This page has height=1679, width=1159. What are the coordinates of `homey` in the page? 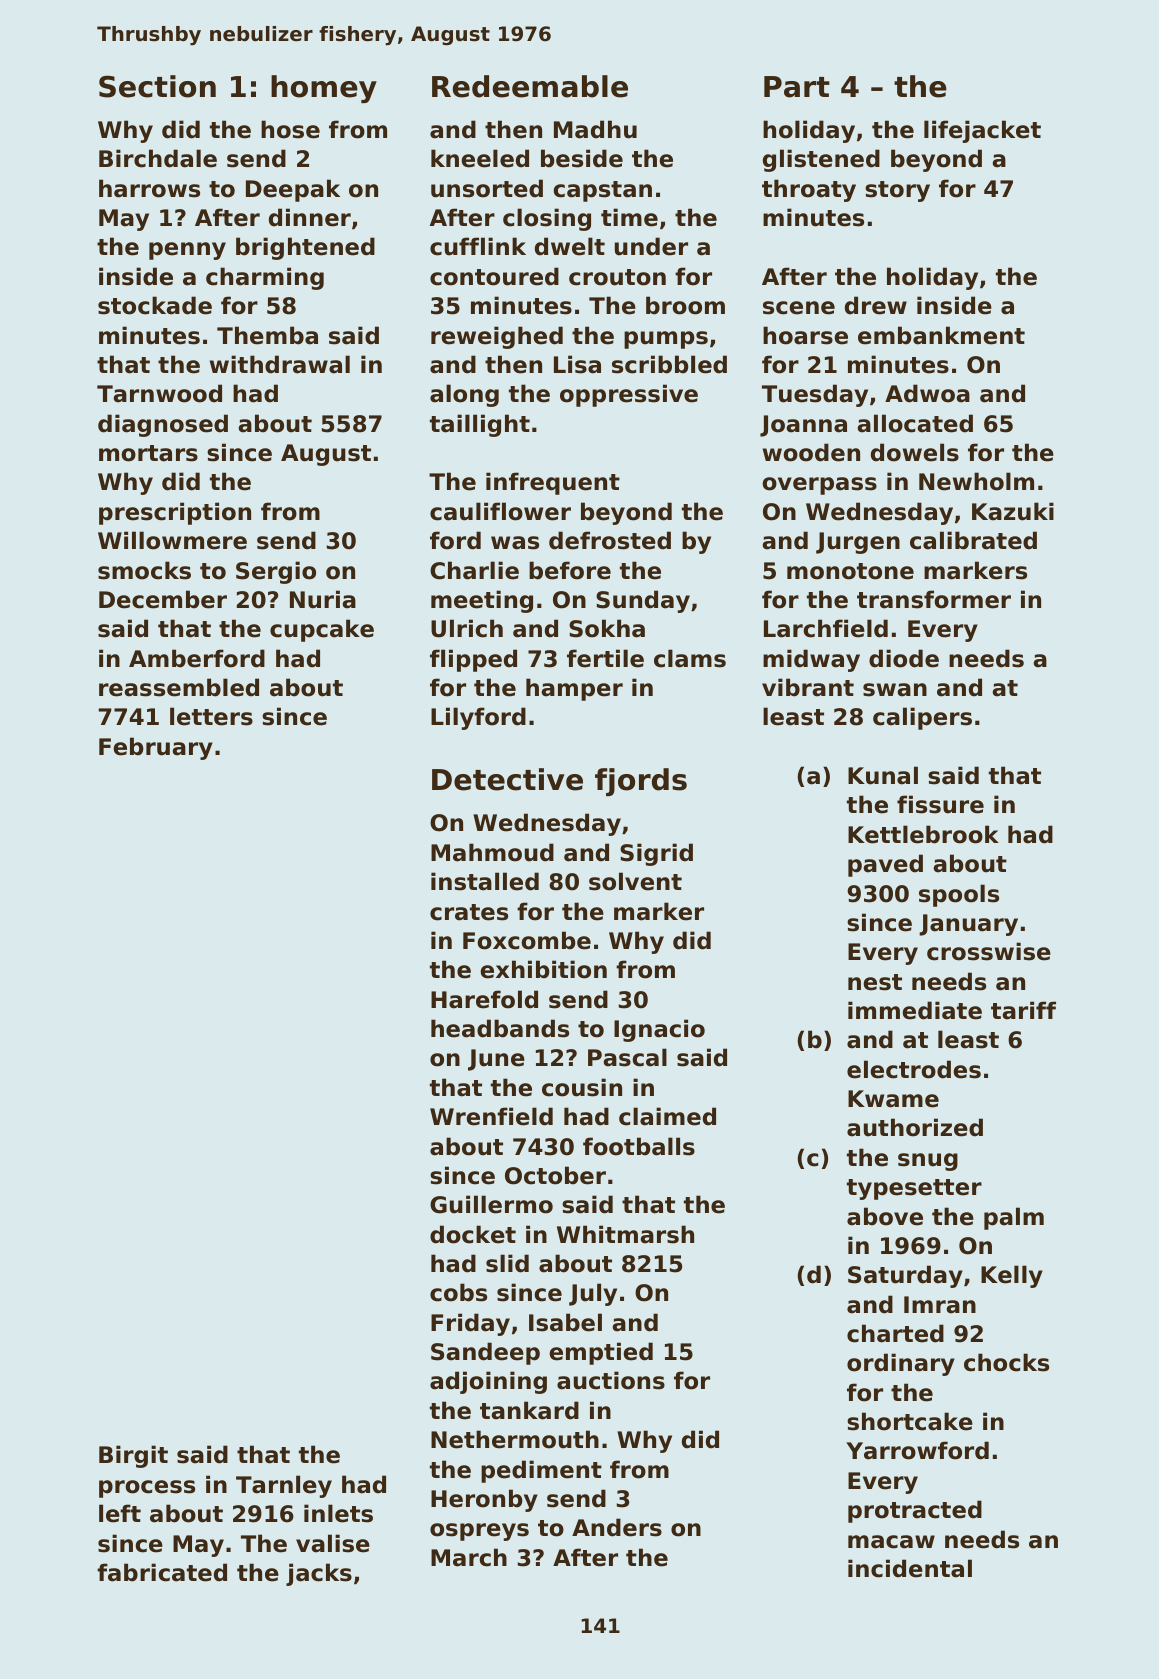 It's located at (324, 89).
